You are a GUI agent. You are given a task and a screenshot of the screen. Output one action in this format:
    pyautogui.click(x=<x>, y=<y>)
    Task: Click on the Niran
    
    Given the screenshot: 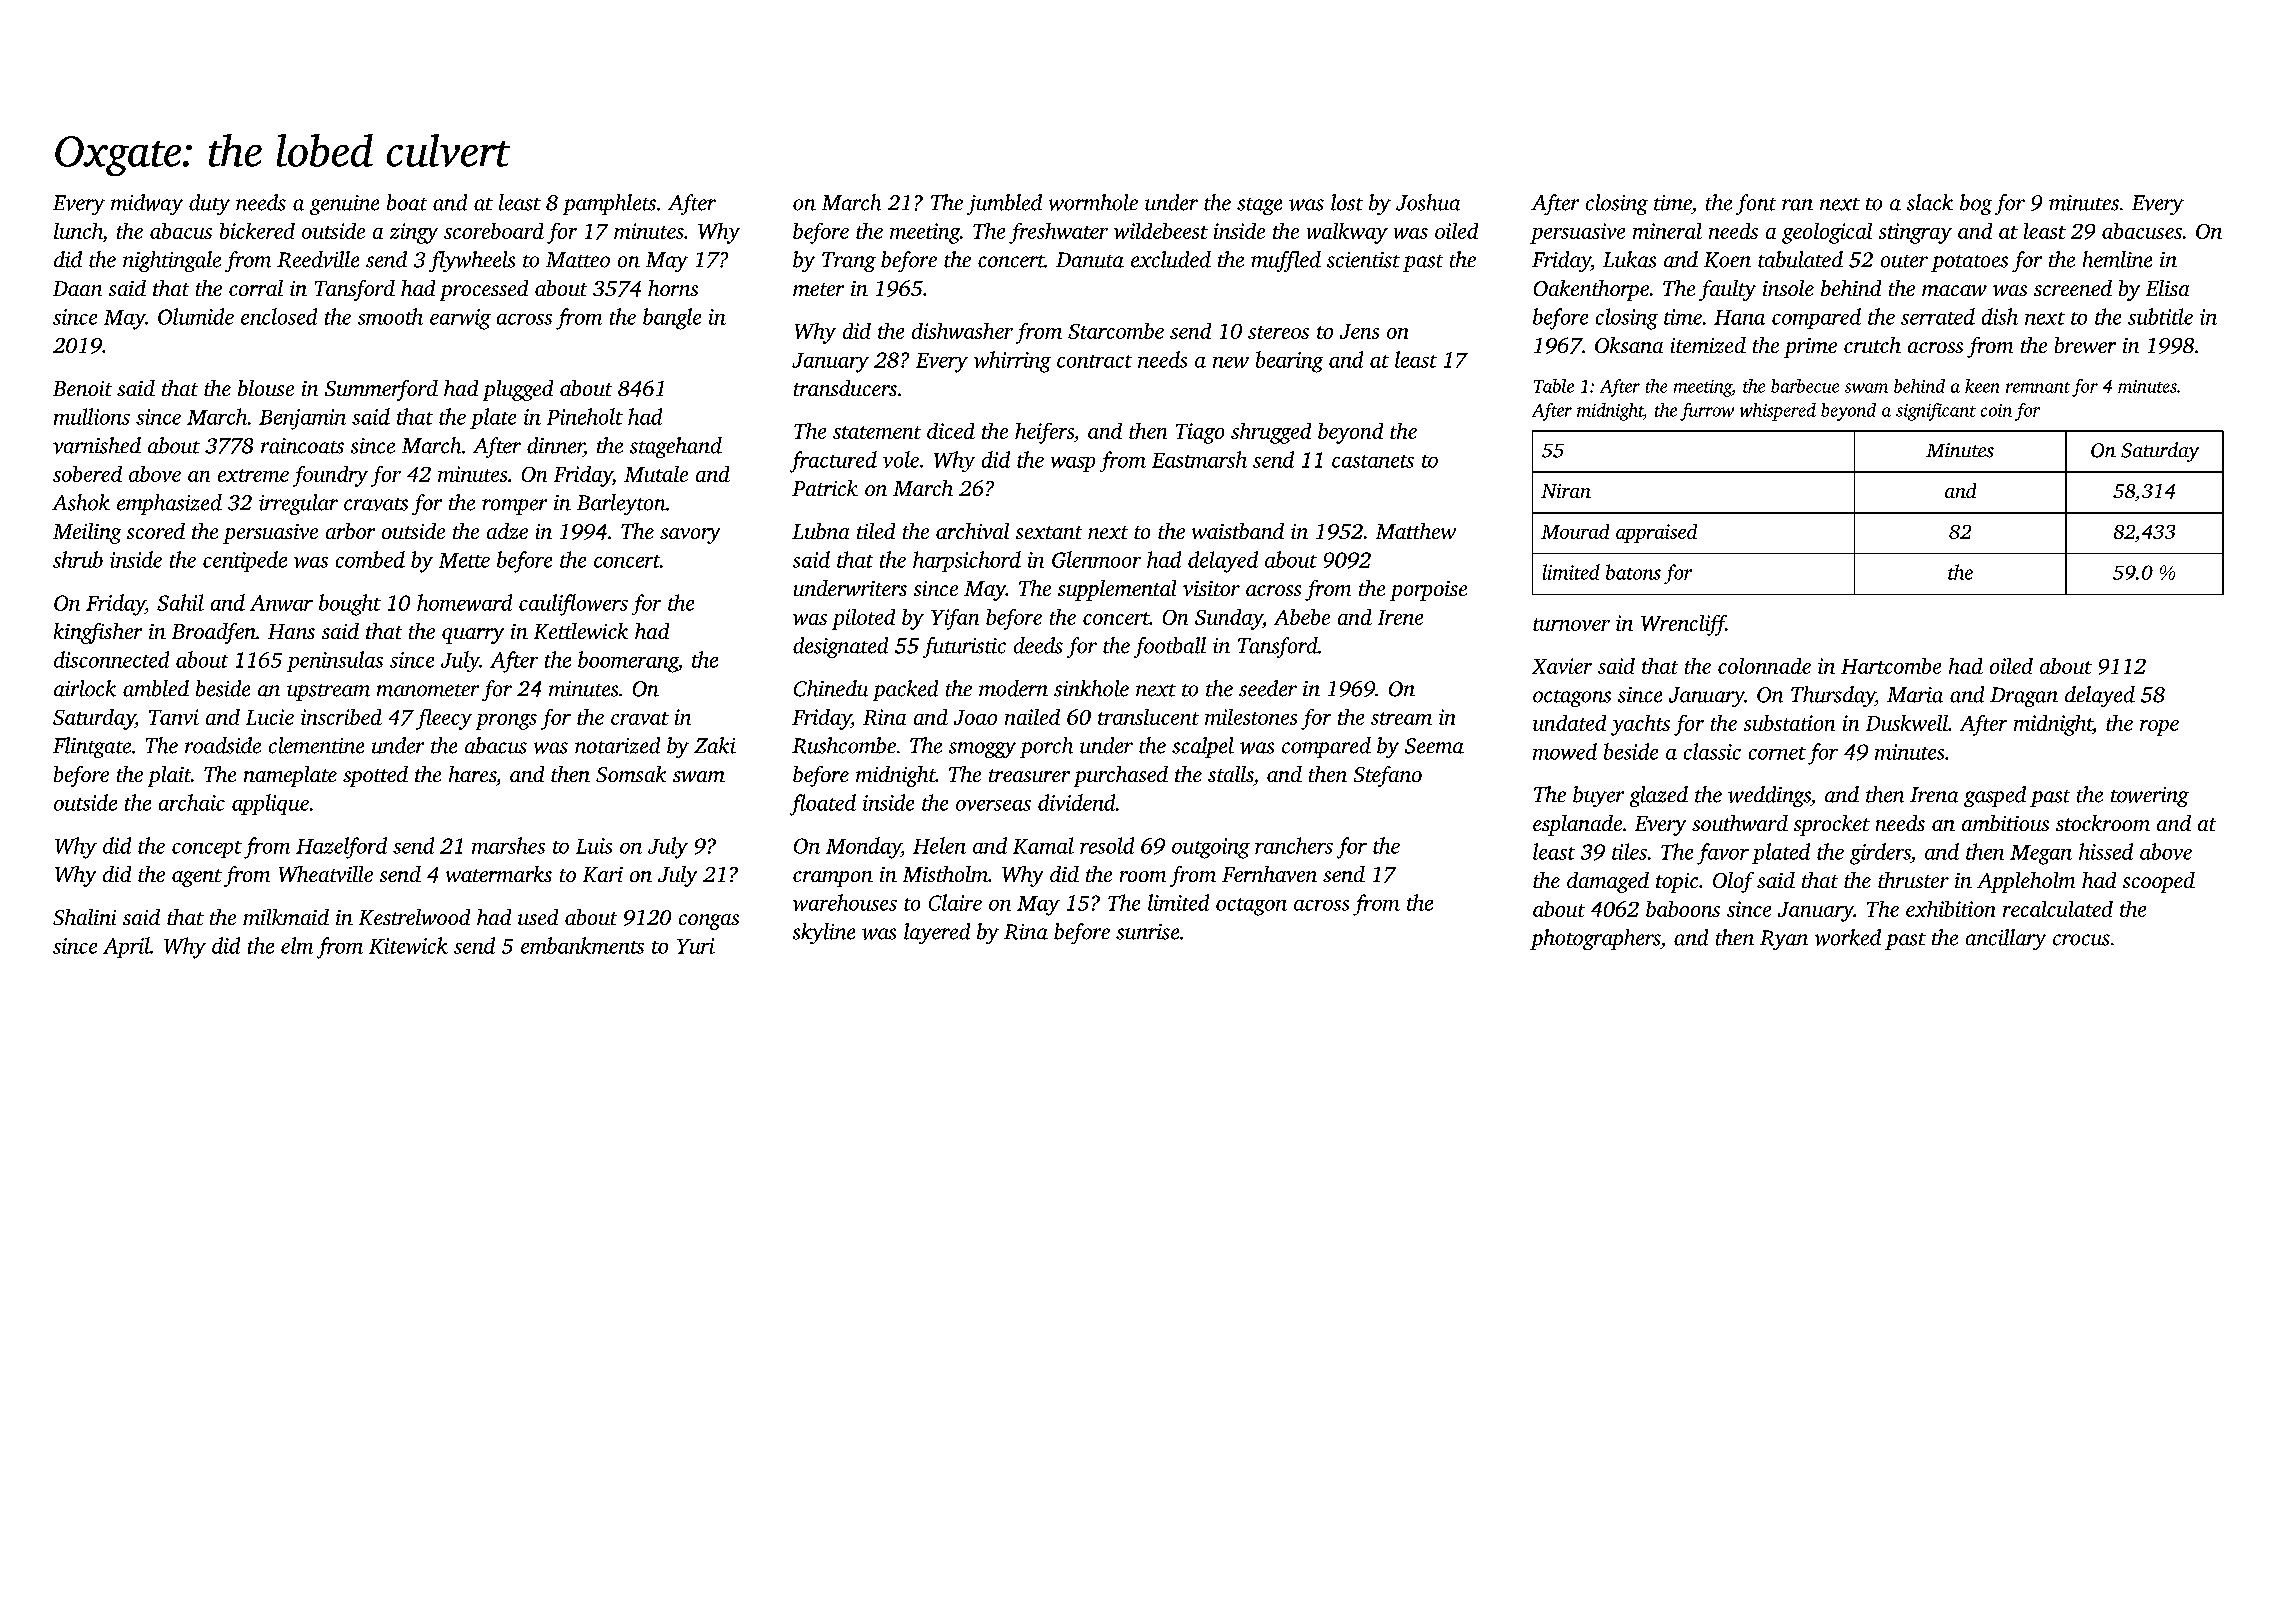 What is the action you would take?
    pyautogui.click(x=1566, y=491)
